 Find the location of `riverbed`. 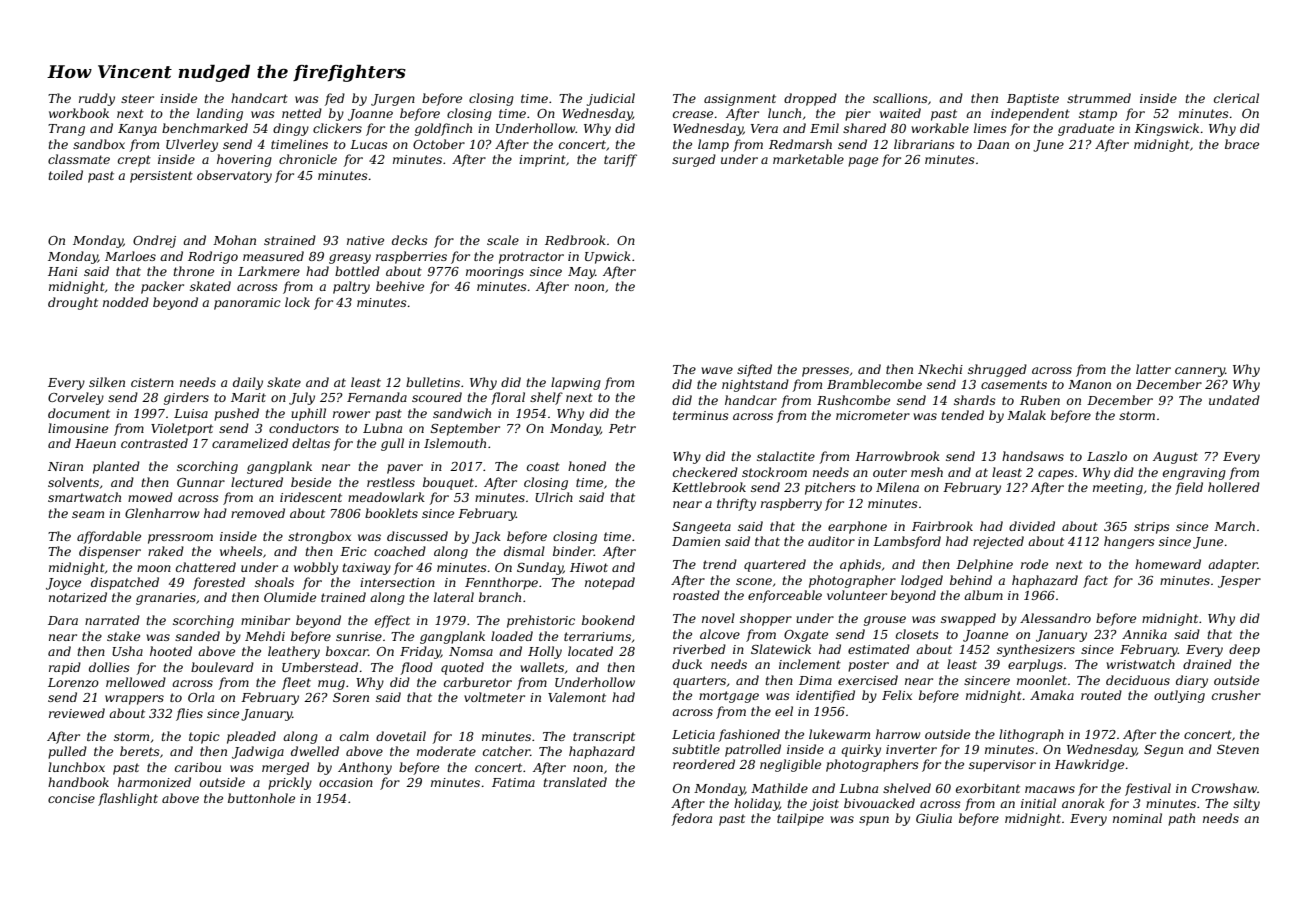

riverbed is located at coordinates (699, 649).
